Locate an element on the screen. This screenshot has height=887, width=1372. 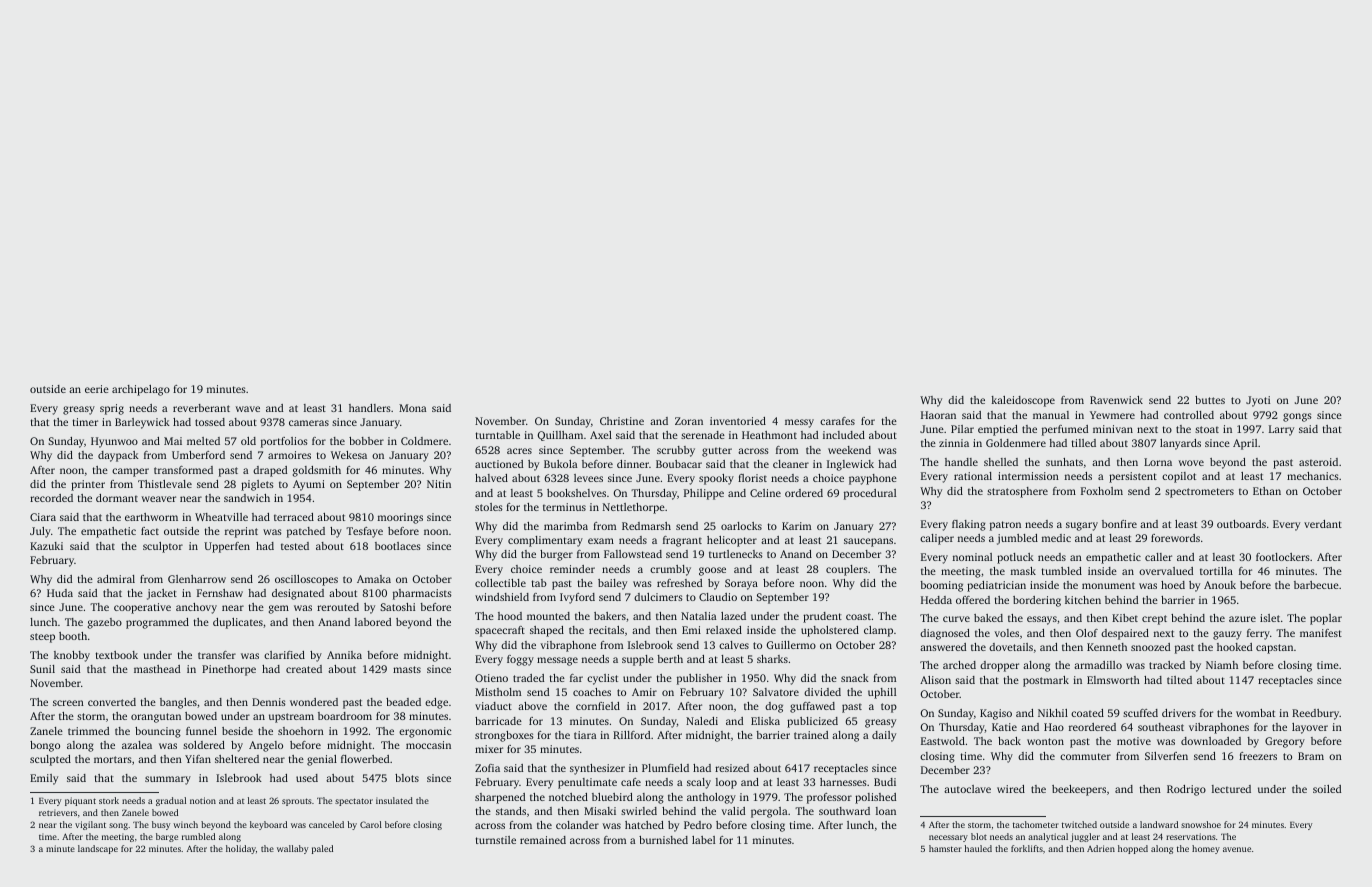
capstan is located at coordinates (1274, 649).
